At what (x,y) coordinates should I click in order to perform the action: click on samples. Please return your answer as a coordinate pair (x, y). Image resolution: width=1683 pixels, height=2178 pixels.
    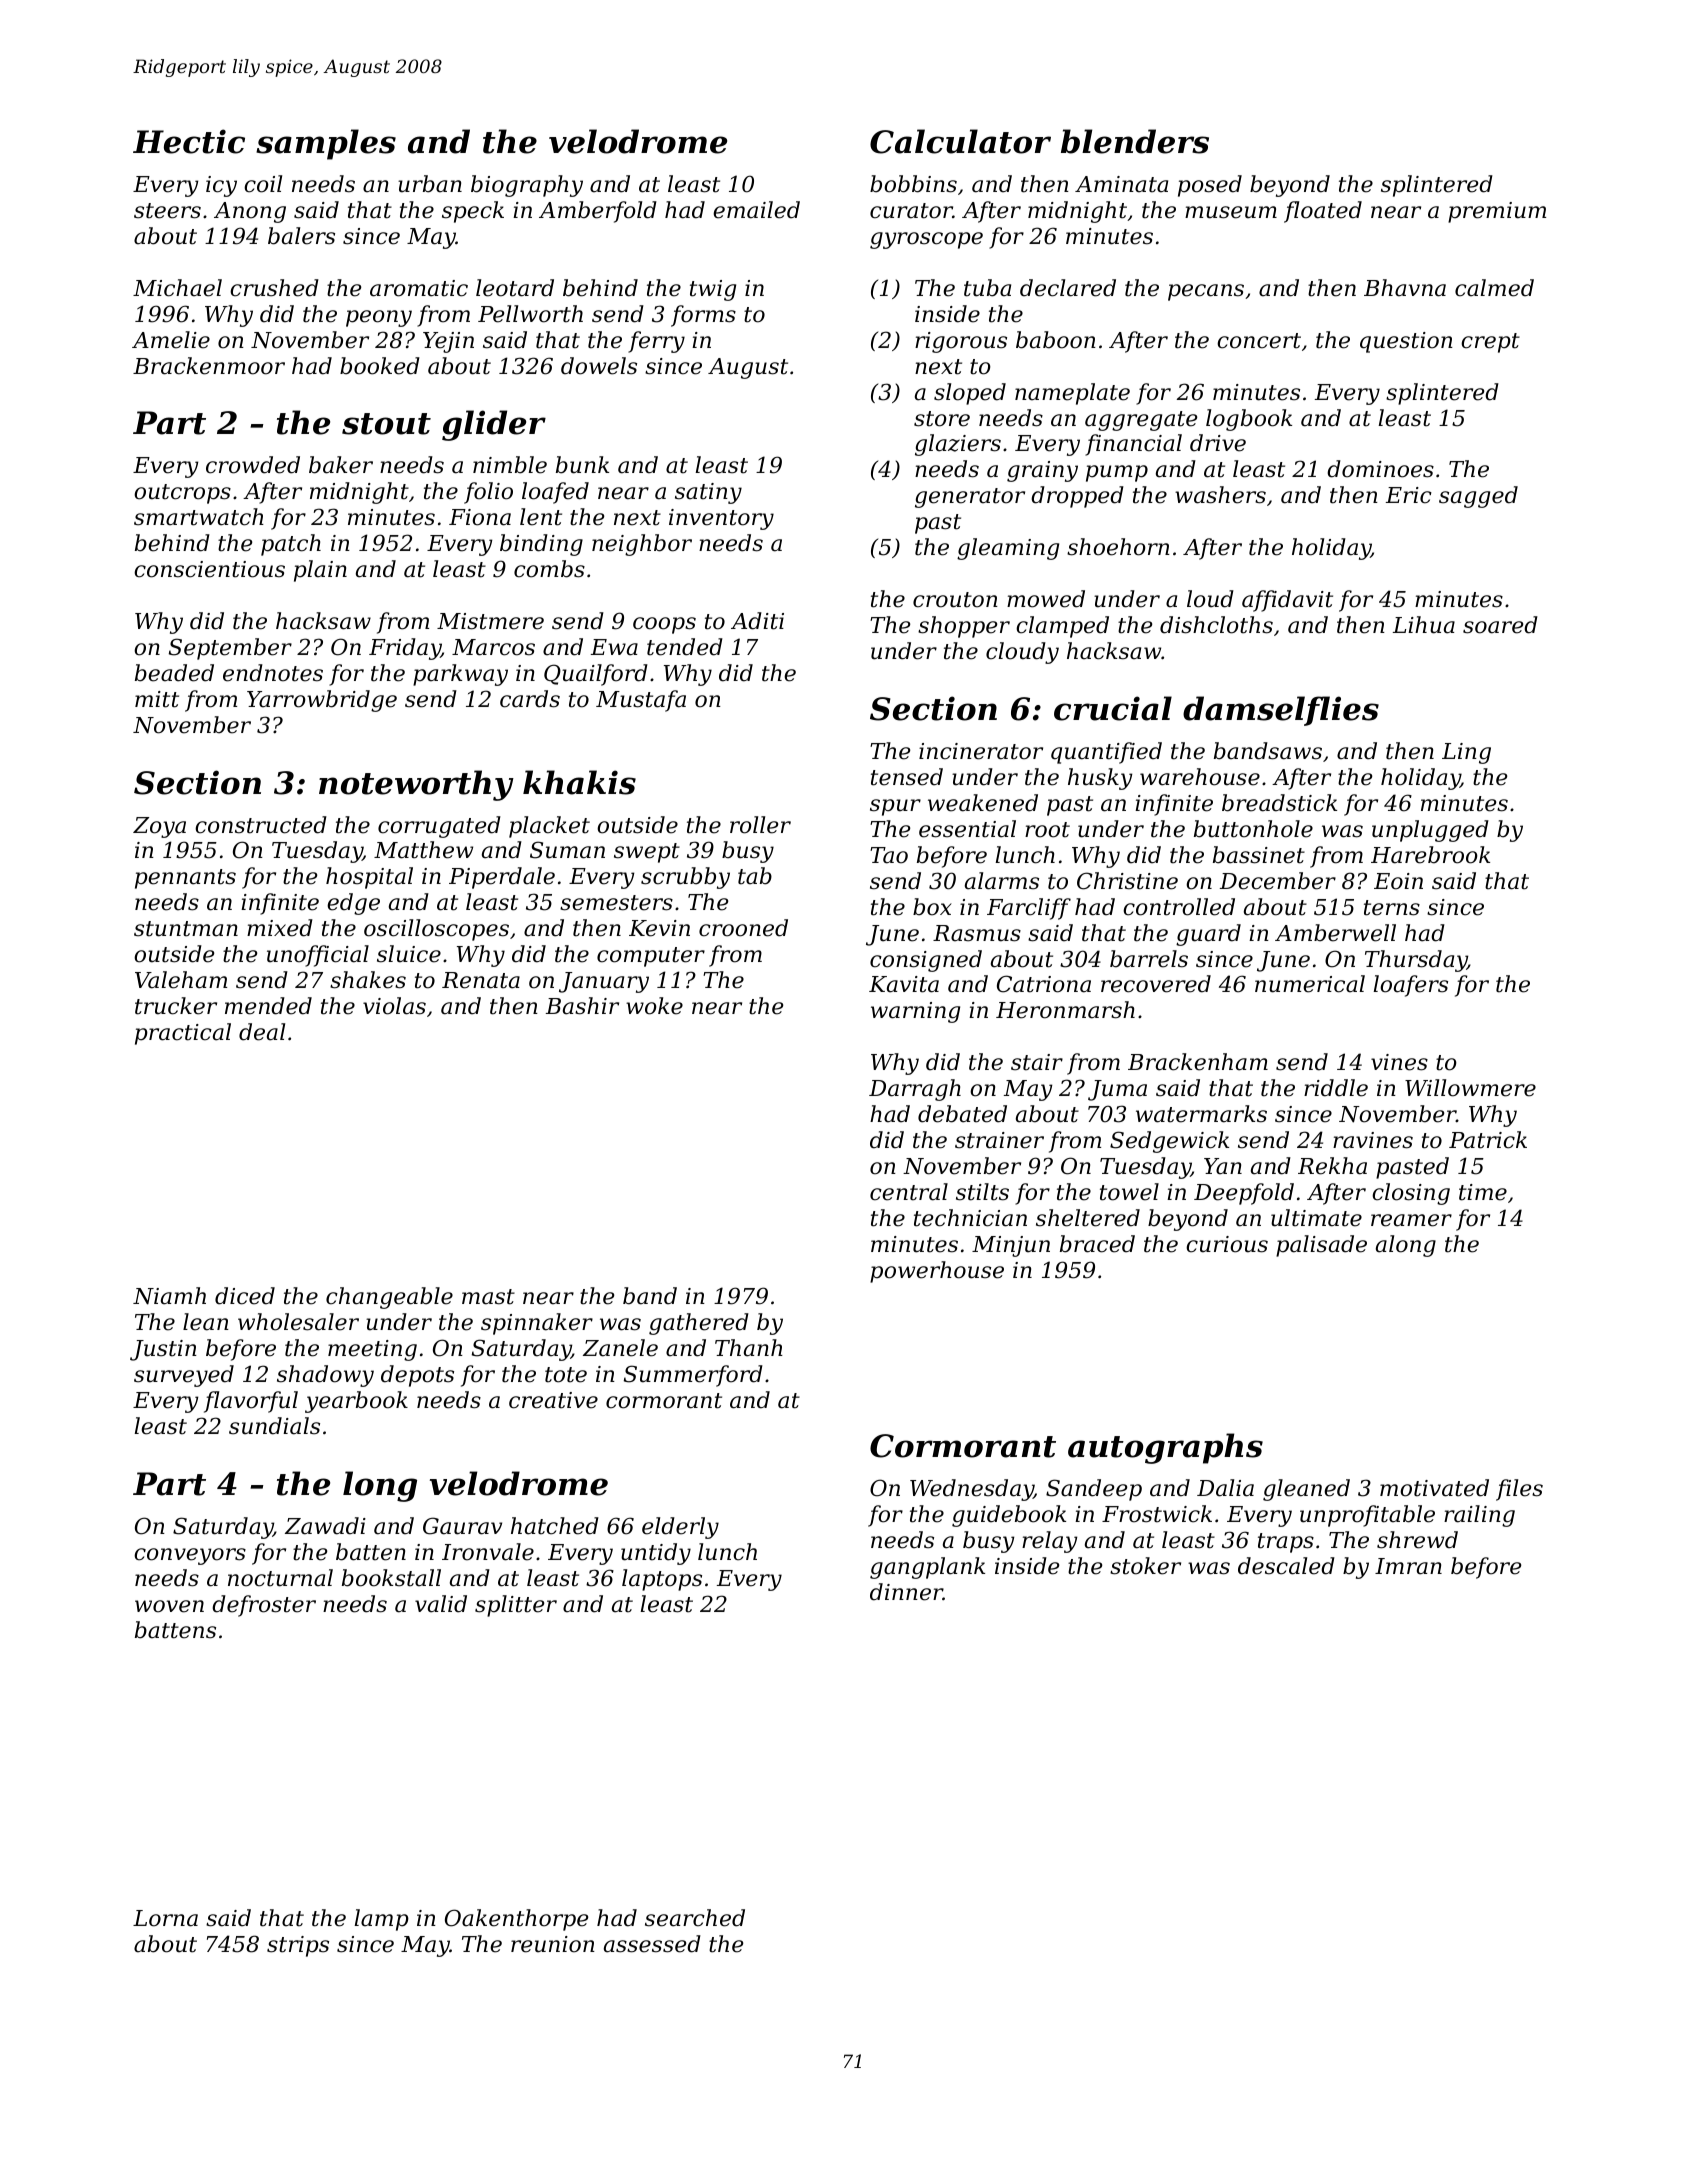
    Looking at the image, I should click on (326, 144).
